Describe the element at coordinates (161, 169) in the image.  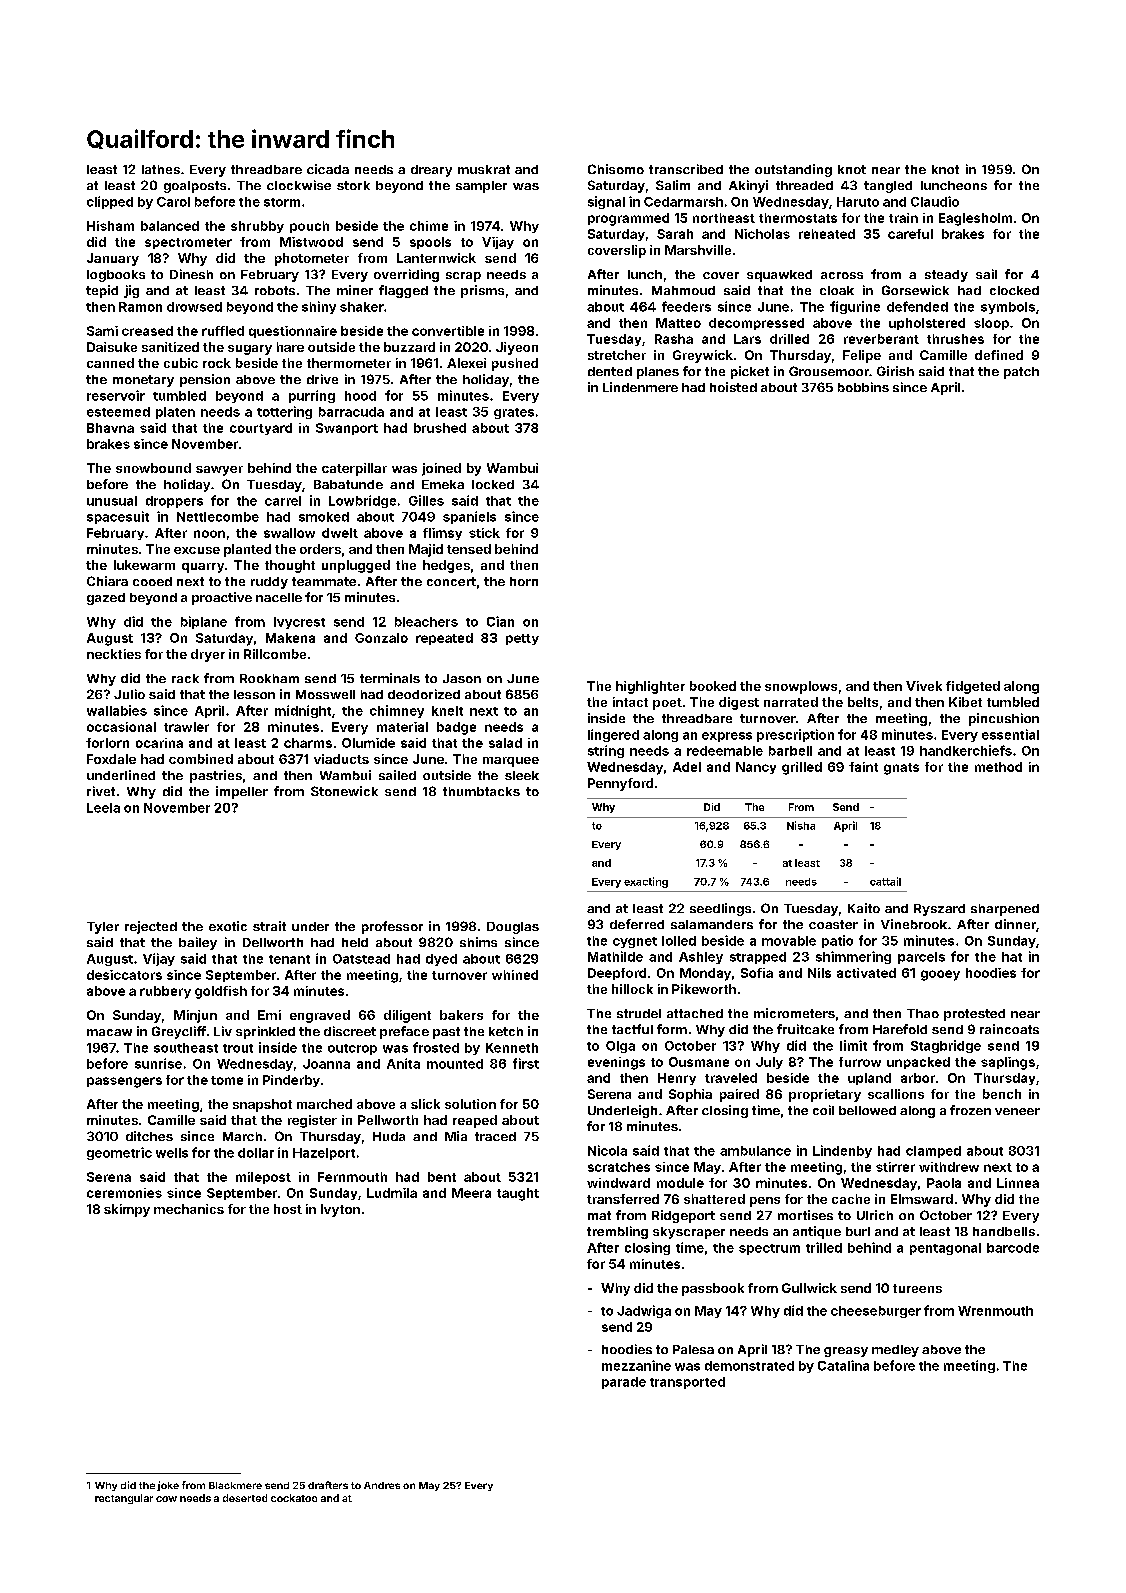
I see `lathes` at that location.
